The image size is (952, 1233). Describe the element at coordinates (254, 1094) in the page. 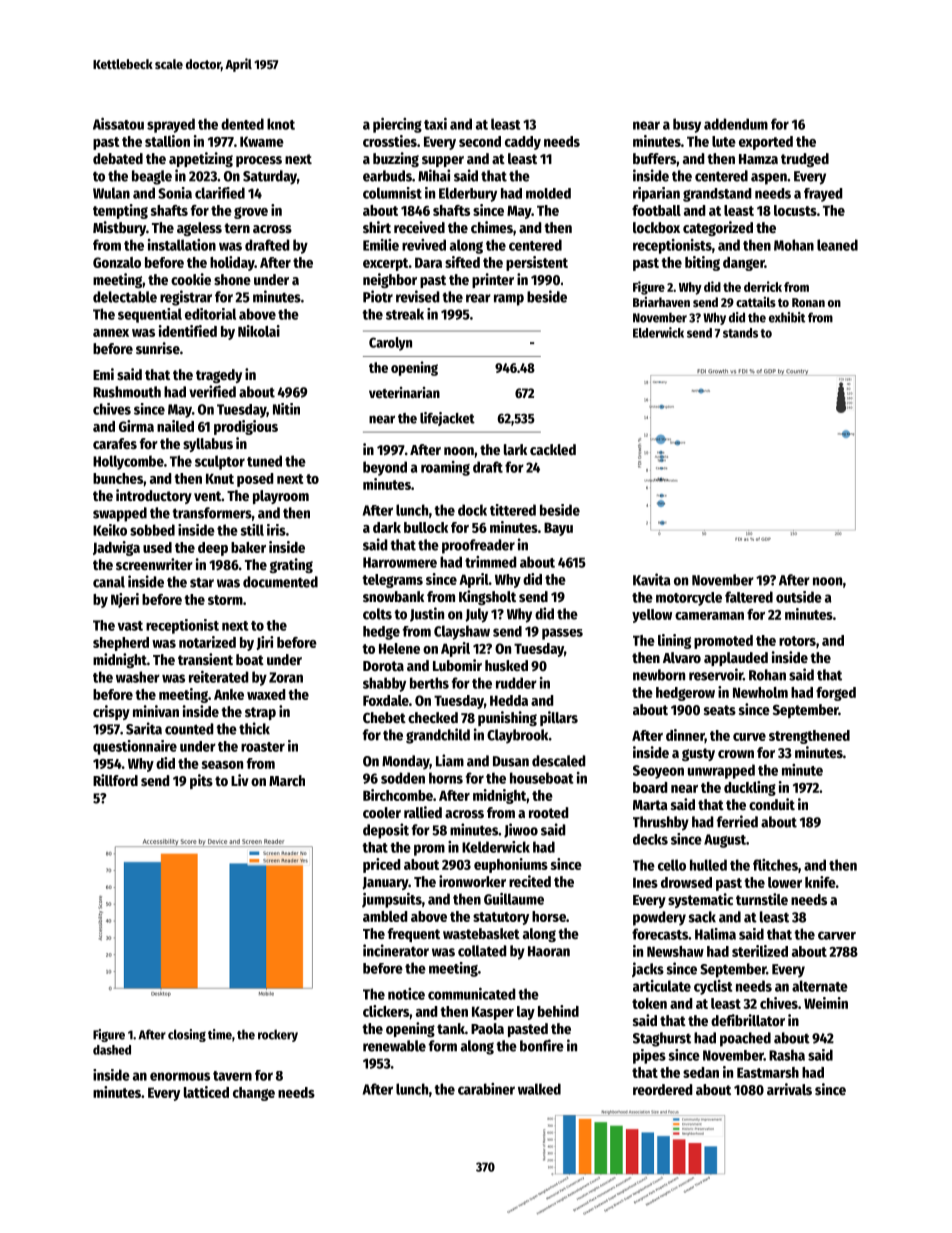

I see `change` at that location.
